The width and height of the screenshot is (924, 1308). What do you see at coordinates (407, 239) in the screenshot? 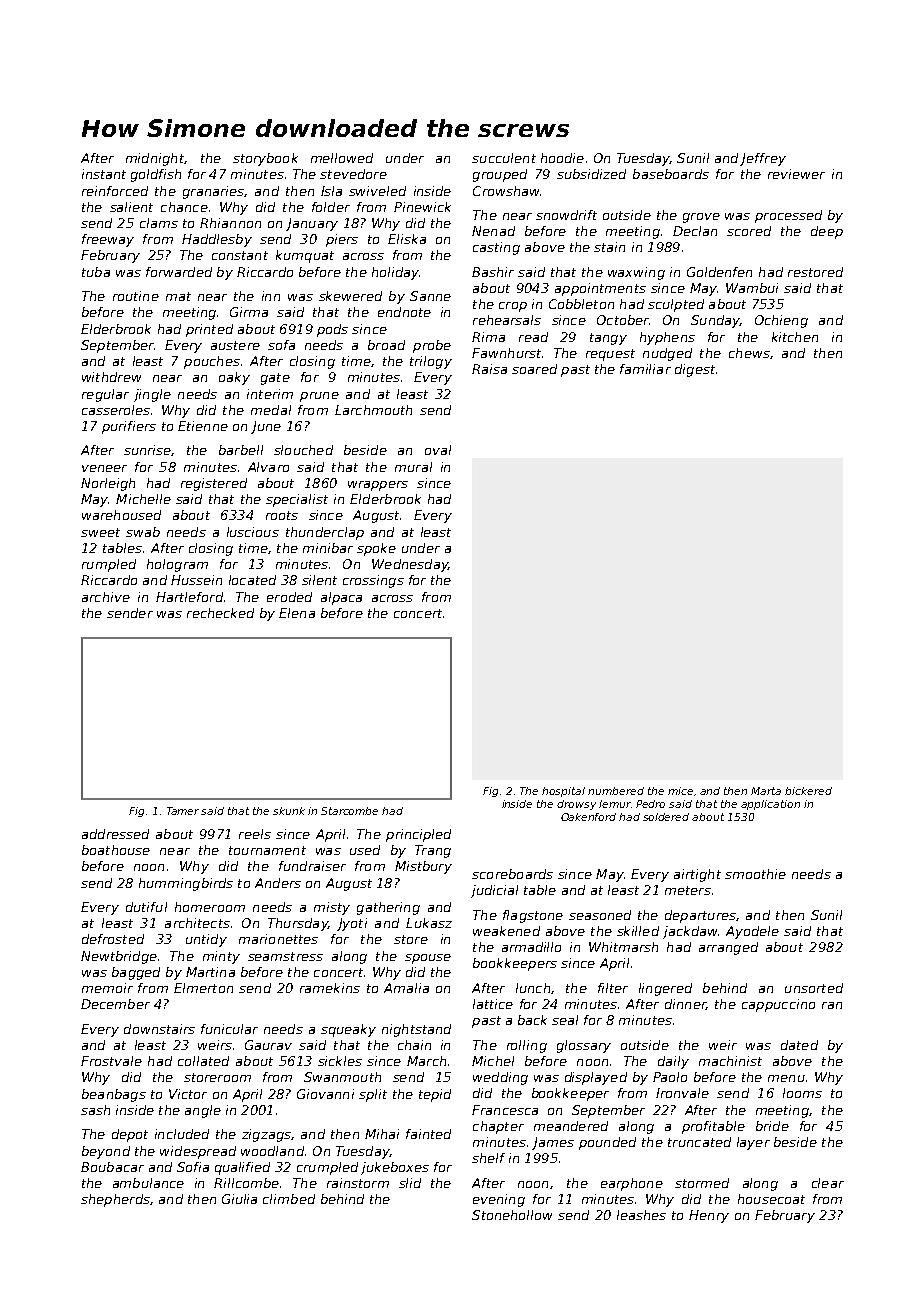
I see `Eliska` at bounding box center [407, 239].
